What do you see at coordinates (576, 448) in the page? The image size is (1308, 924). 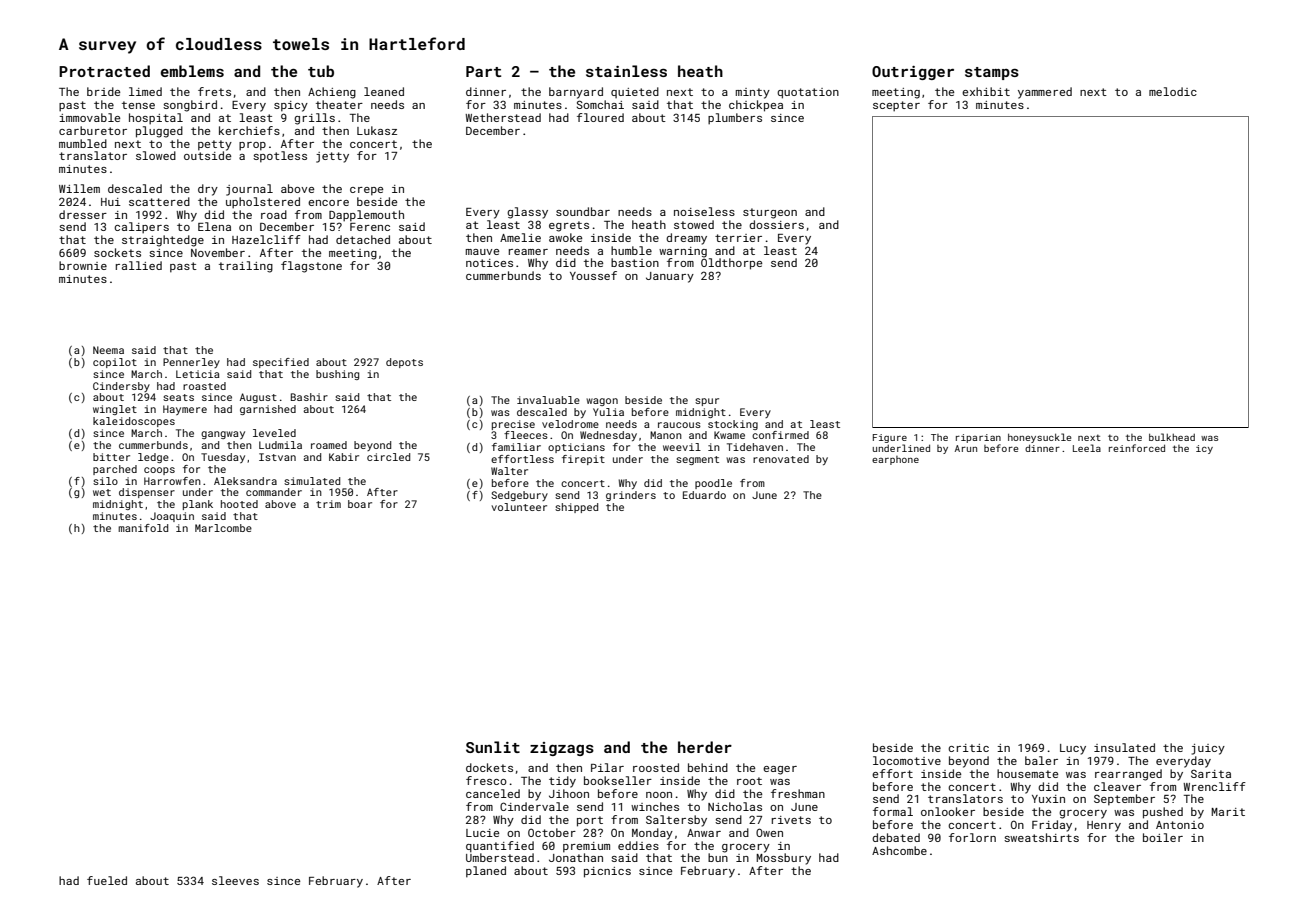 I see `opticians` at bounding box center [576, 448].
